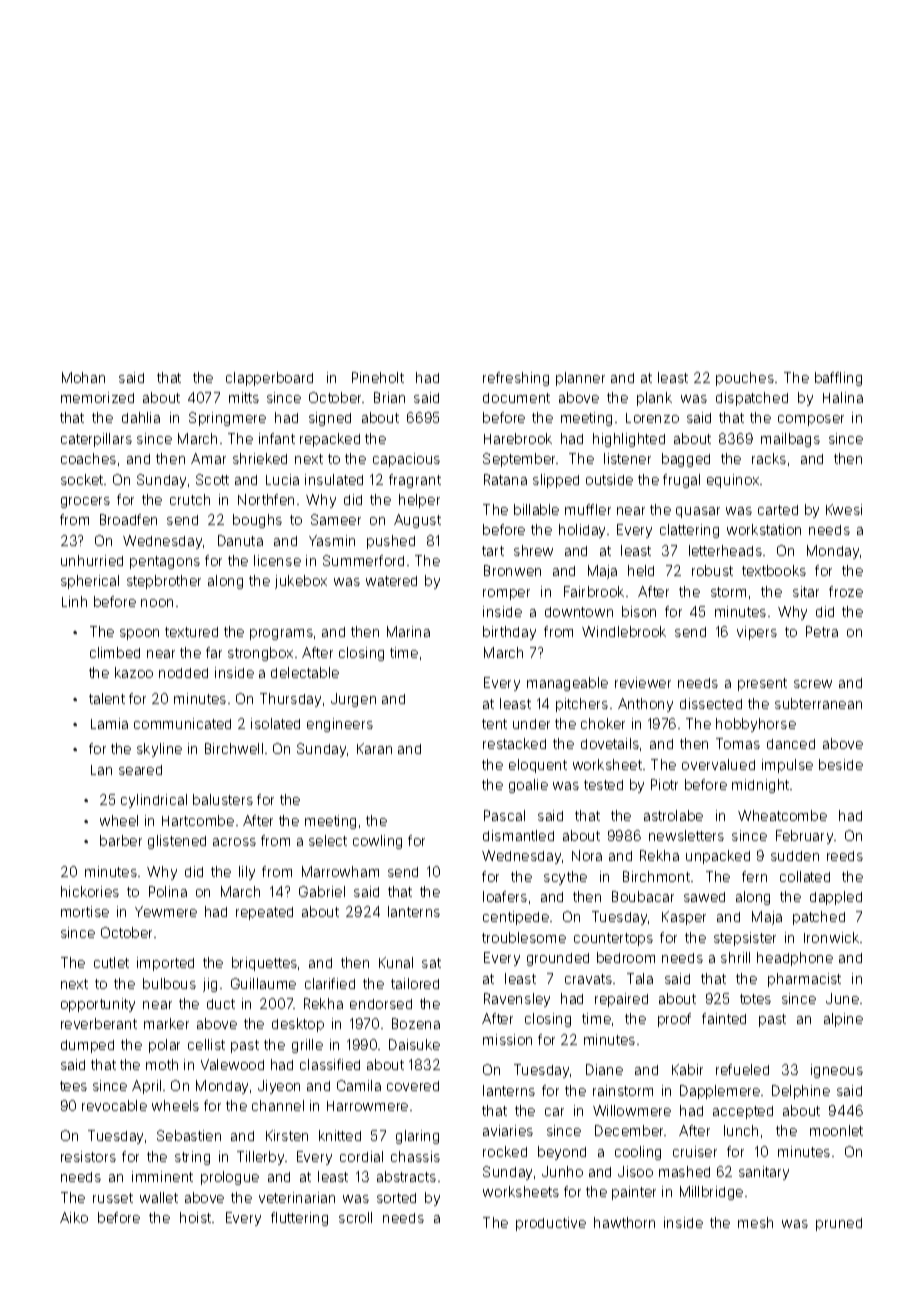 The height and width of the screenshot is (1308, 924). What do you see at coordinates (686, 460) in the screenshot?
I see `bagged` at bounding box center [686, 460].
